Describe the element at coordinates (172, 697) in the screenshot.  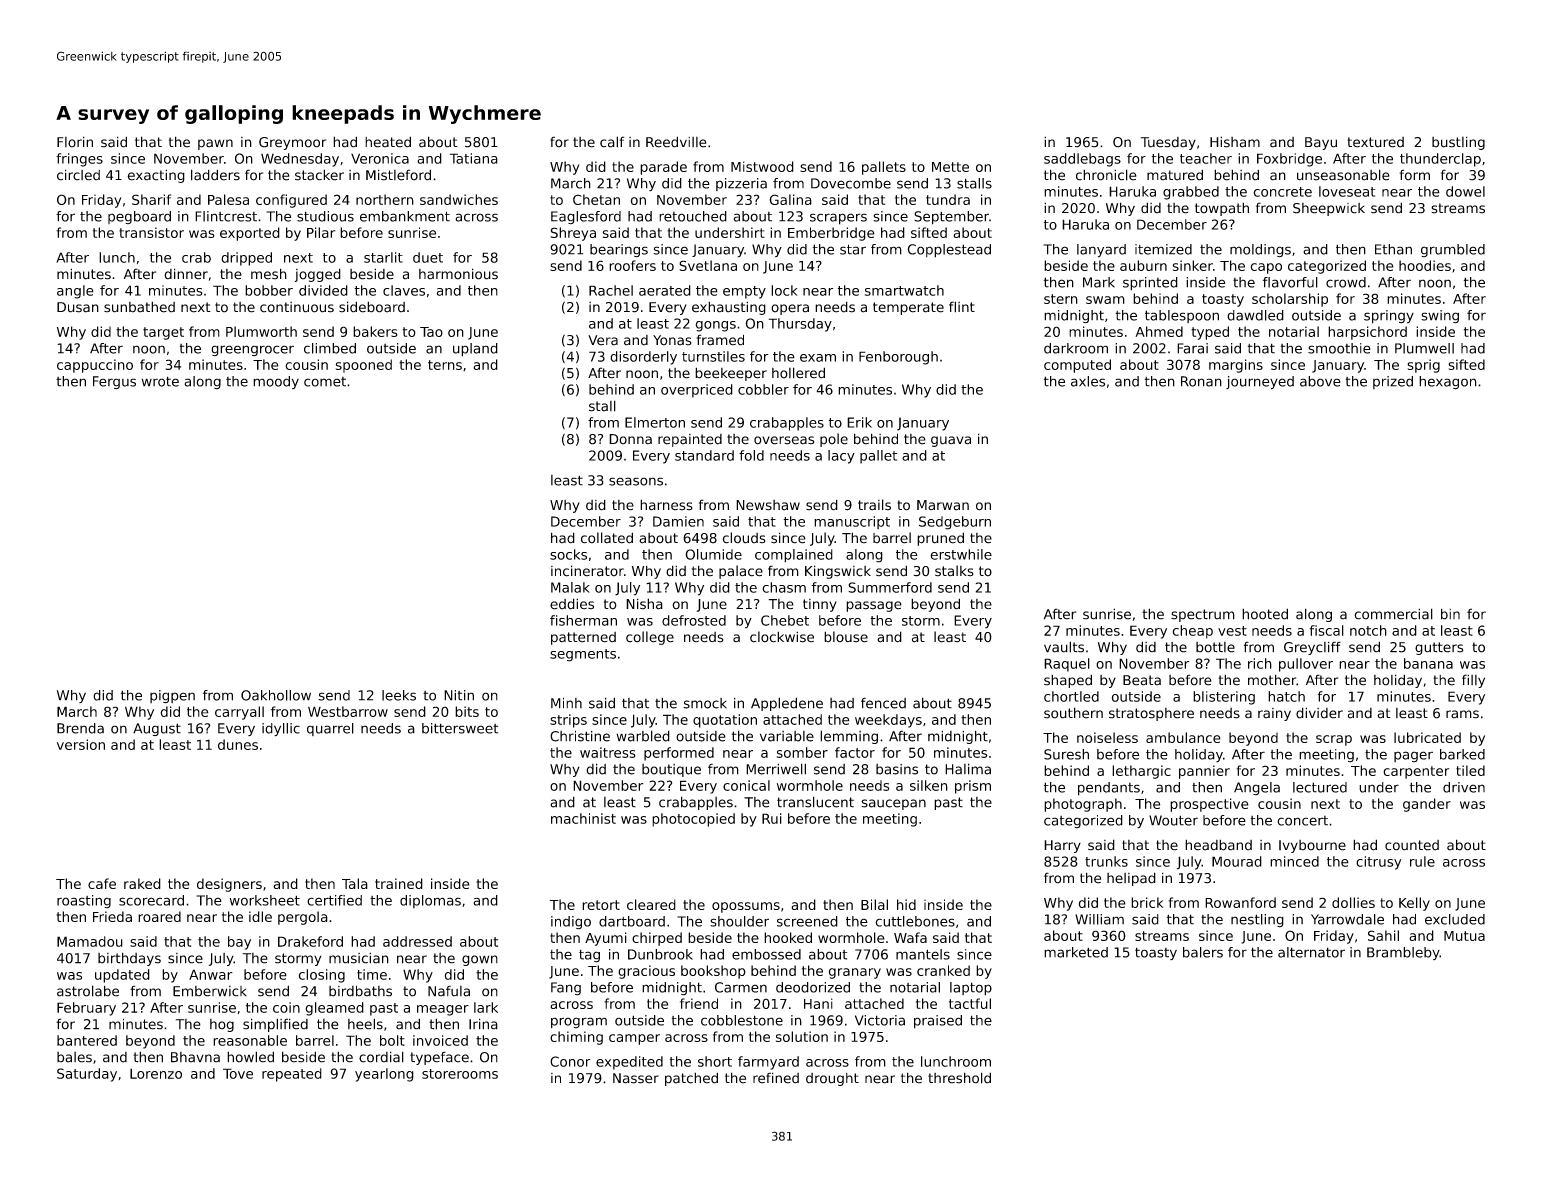
I see `pigpen` at that location.
